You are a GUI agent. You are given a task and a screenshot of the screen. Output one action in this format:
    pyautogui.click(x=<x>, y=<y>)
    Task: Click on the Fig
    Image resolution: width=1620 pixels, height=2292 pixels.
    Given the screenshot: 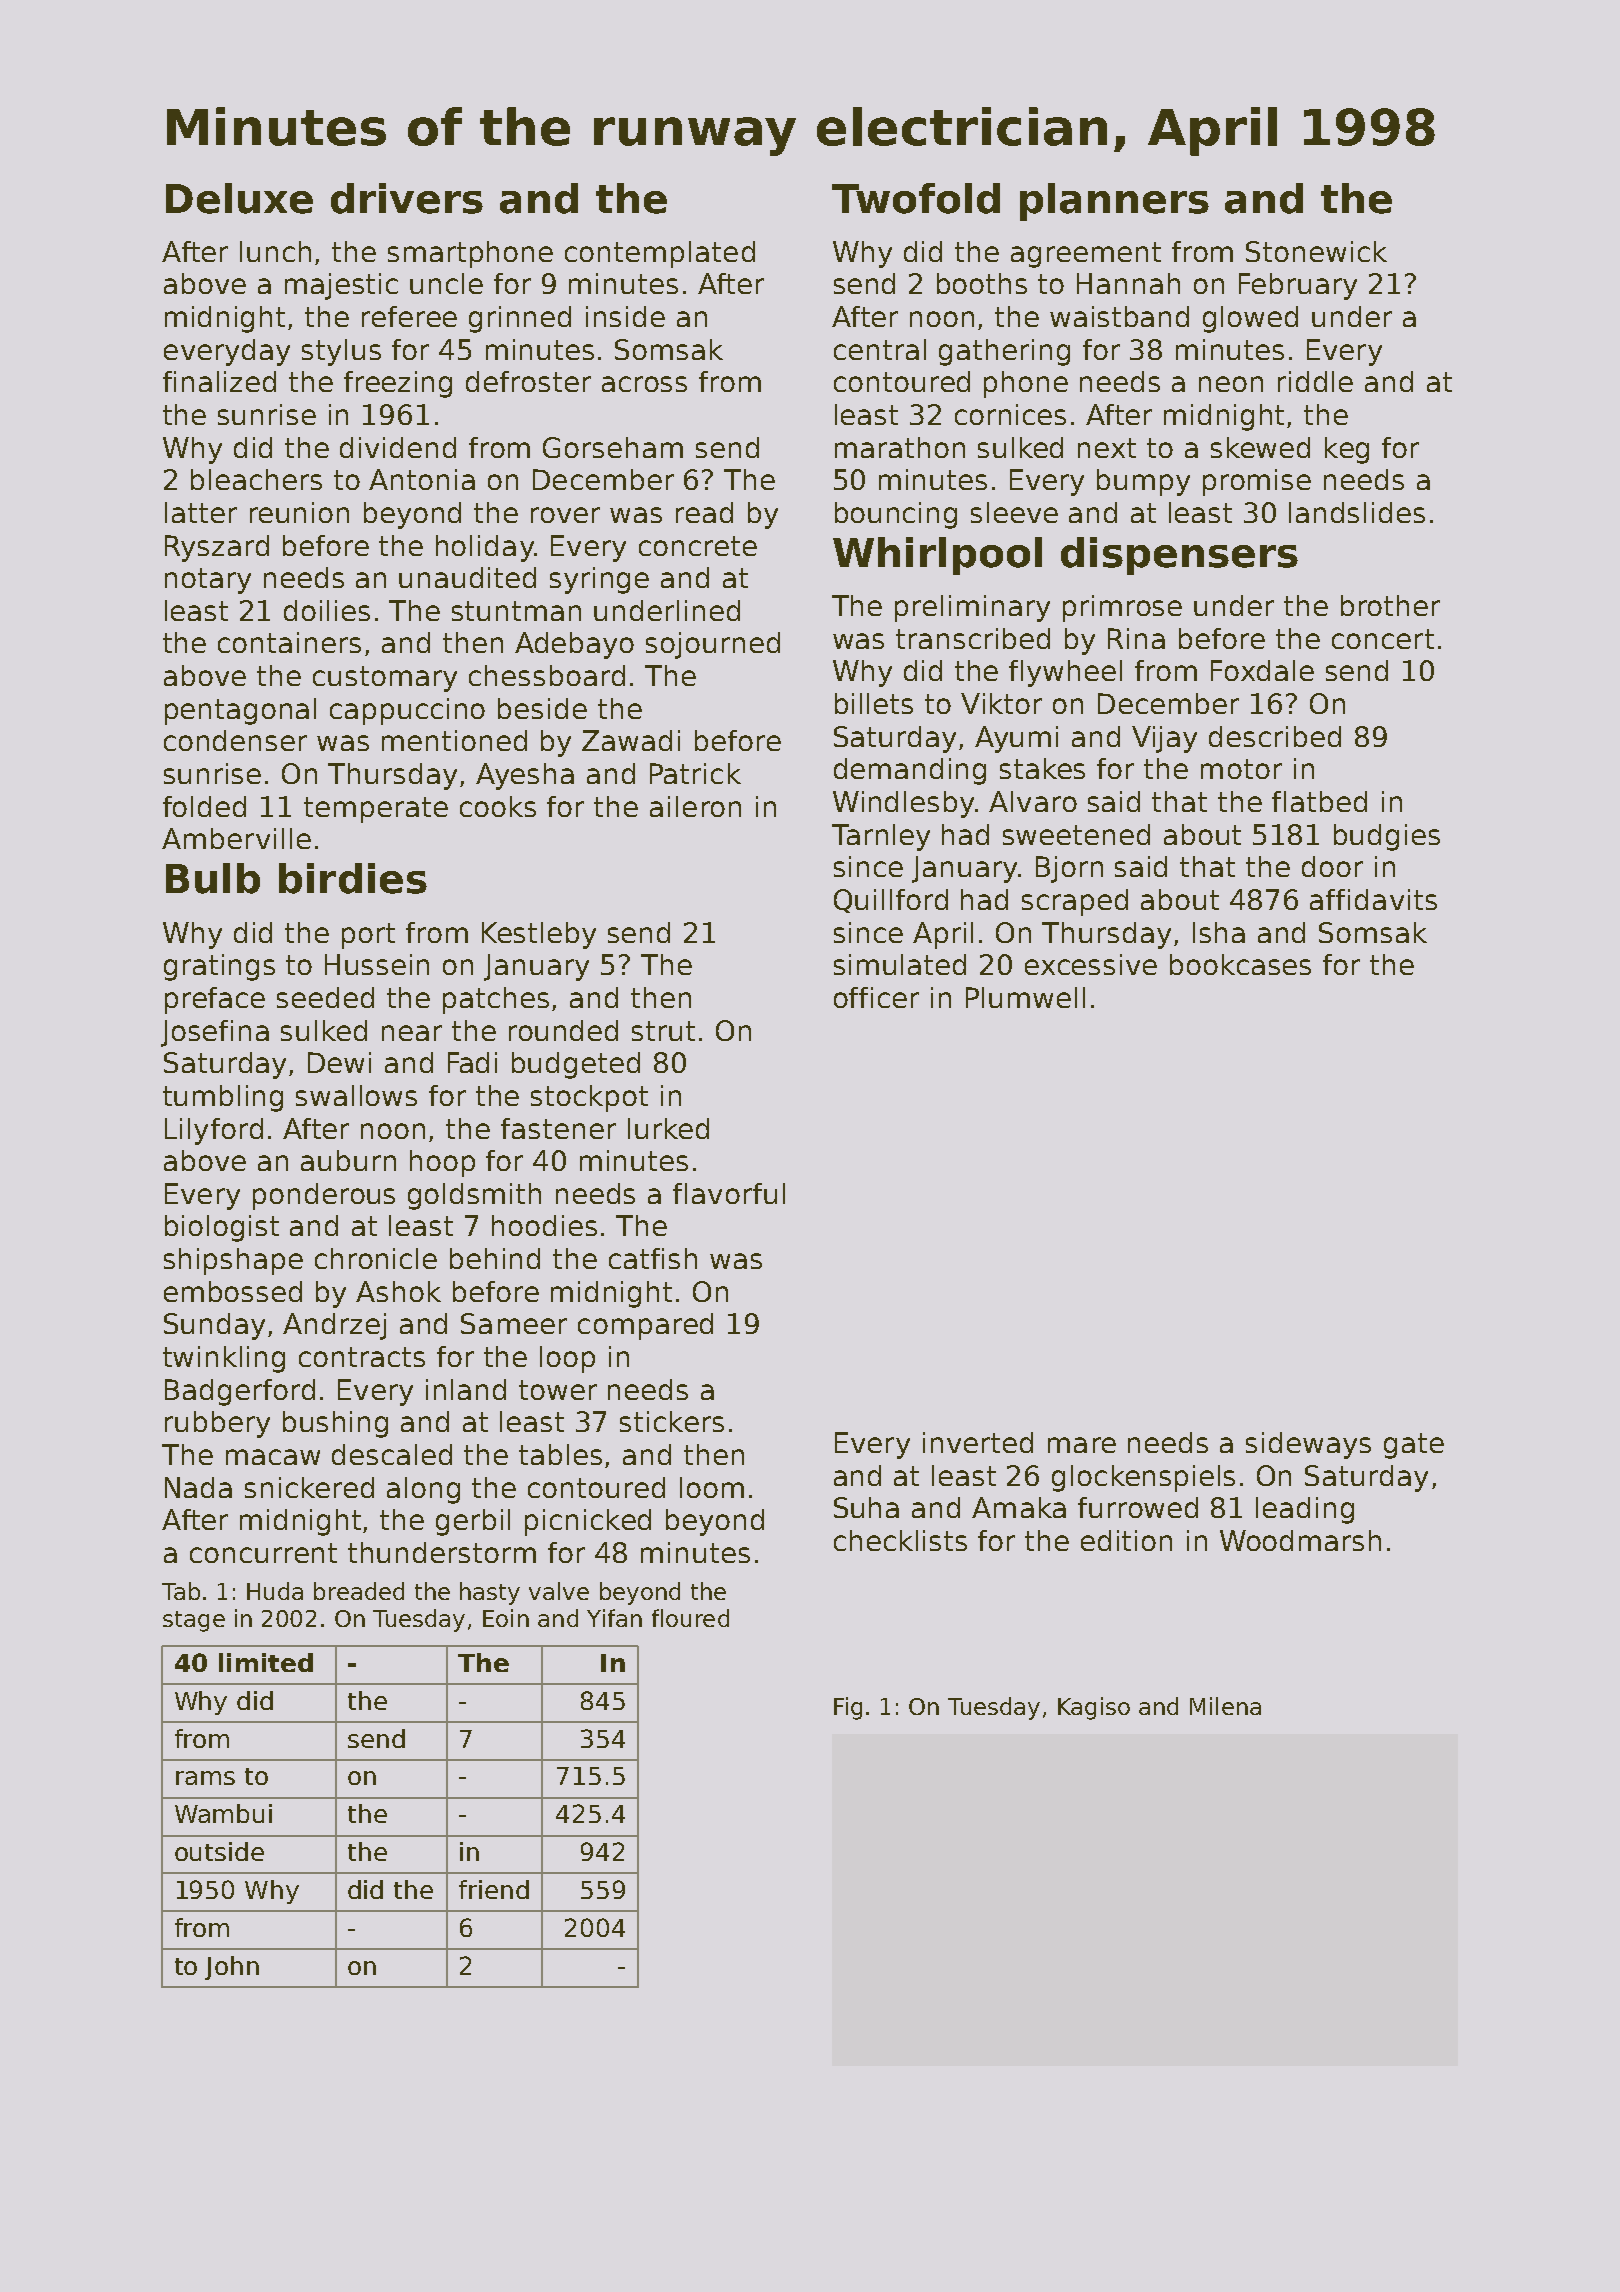 What is the action you would take?
    pyautogui.click(x=848, y=1708)
